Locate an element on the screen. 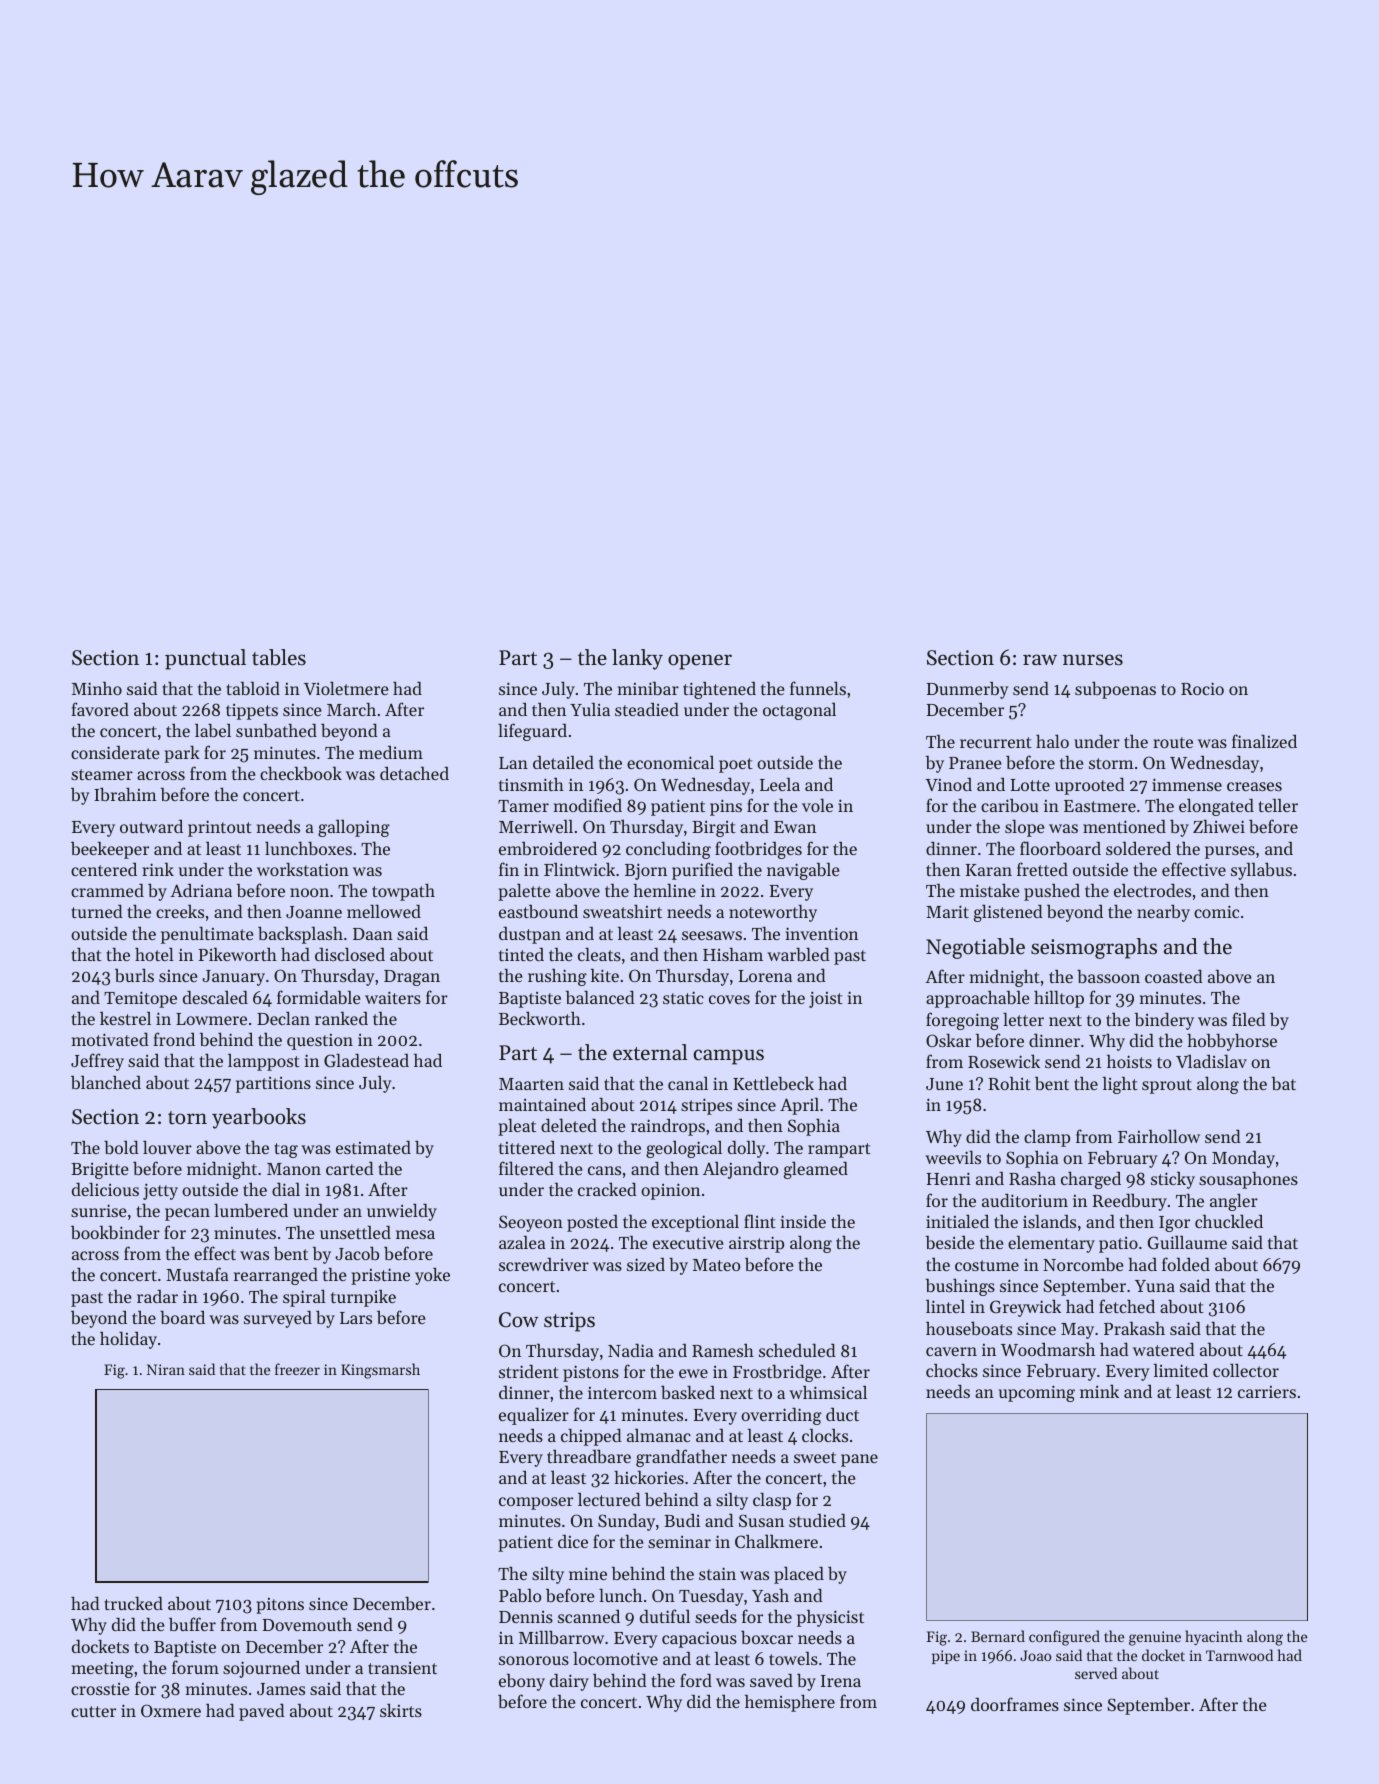 The width and height of the screenshot is (1379, 1784). Bjorn is located at coordinates (646, 871).
